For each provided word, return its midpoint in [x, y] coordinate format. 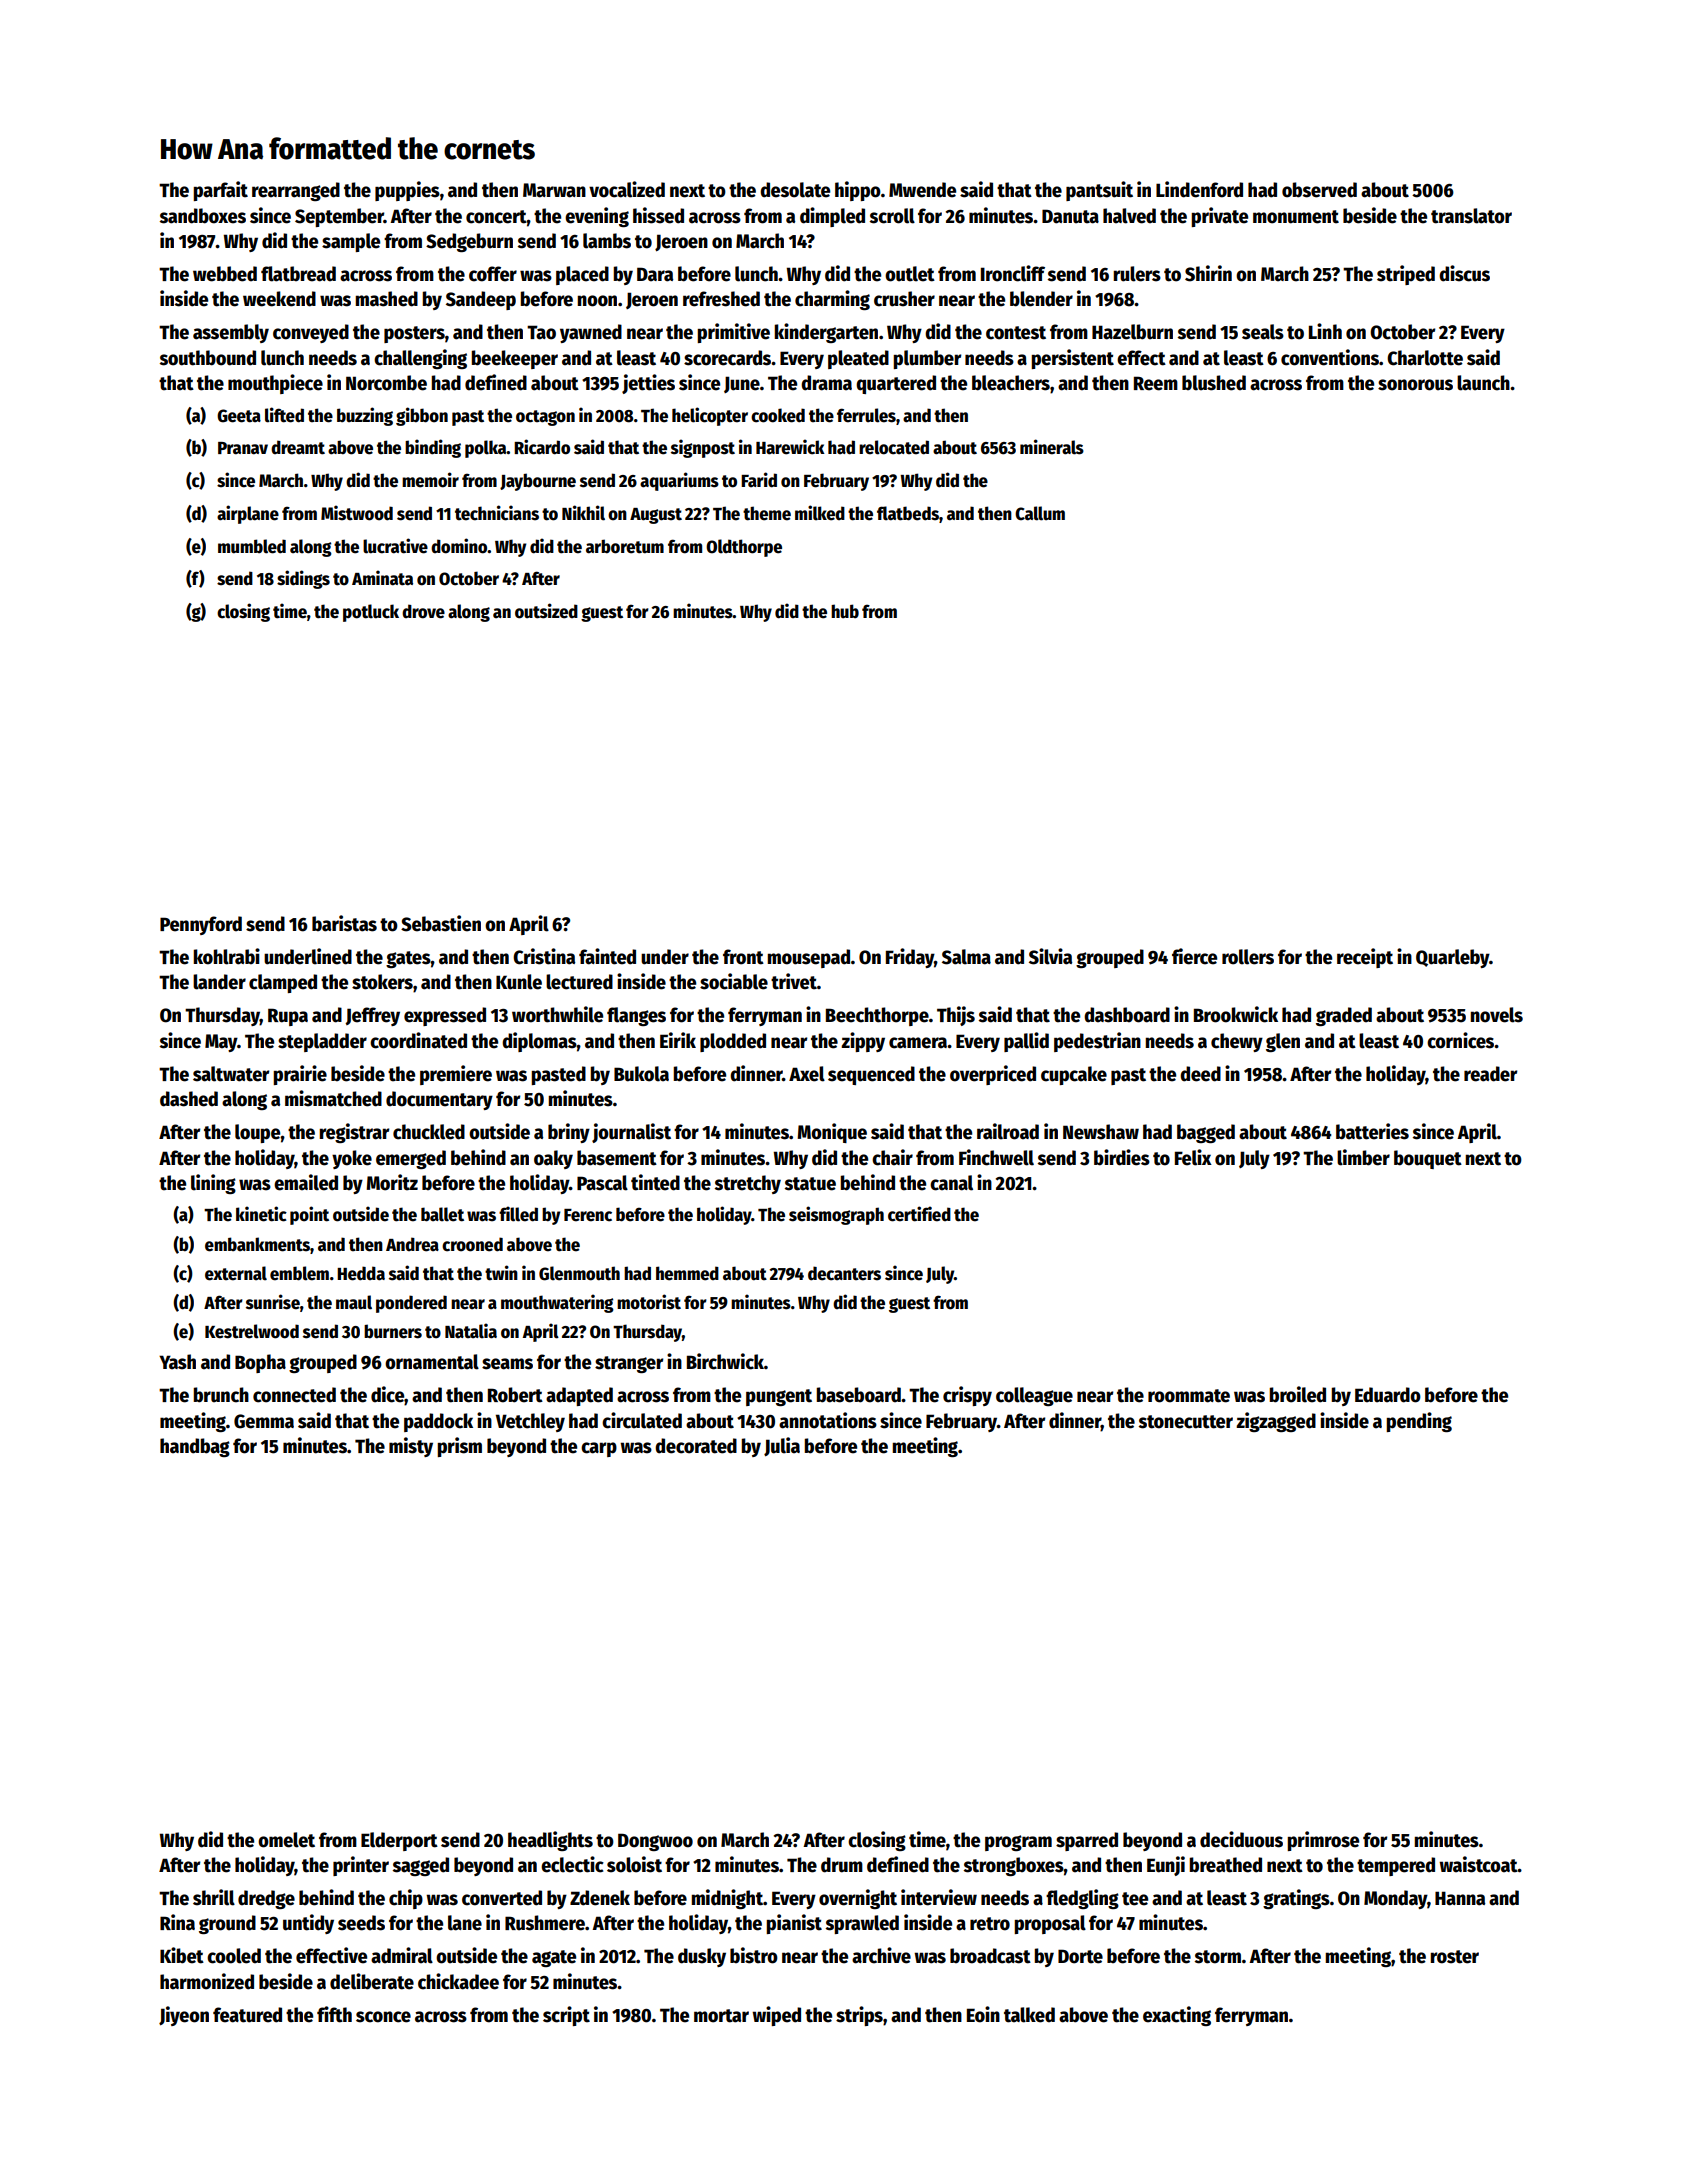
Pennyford [201, 925]
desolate [795, 190]
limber [1363, 1157]
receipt [1365, 958]
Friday [910, 958]
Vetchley [530, 1422]
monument [1296, 217]
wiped [776, 2016]
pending [1419, 1422]
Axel [807, 1074]
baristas [344, 923]
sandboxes [203, 216]
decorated [696, 1446]
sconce [383, 2017]
